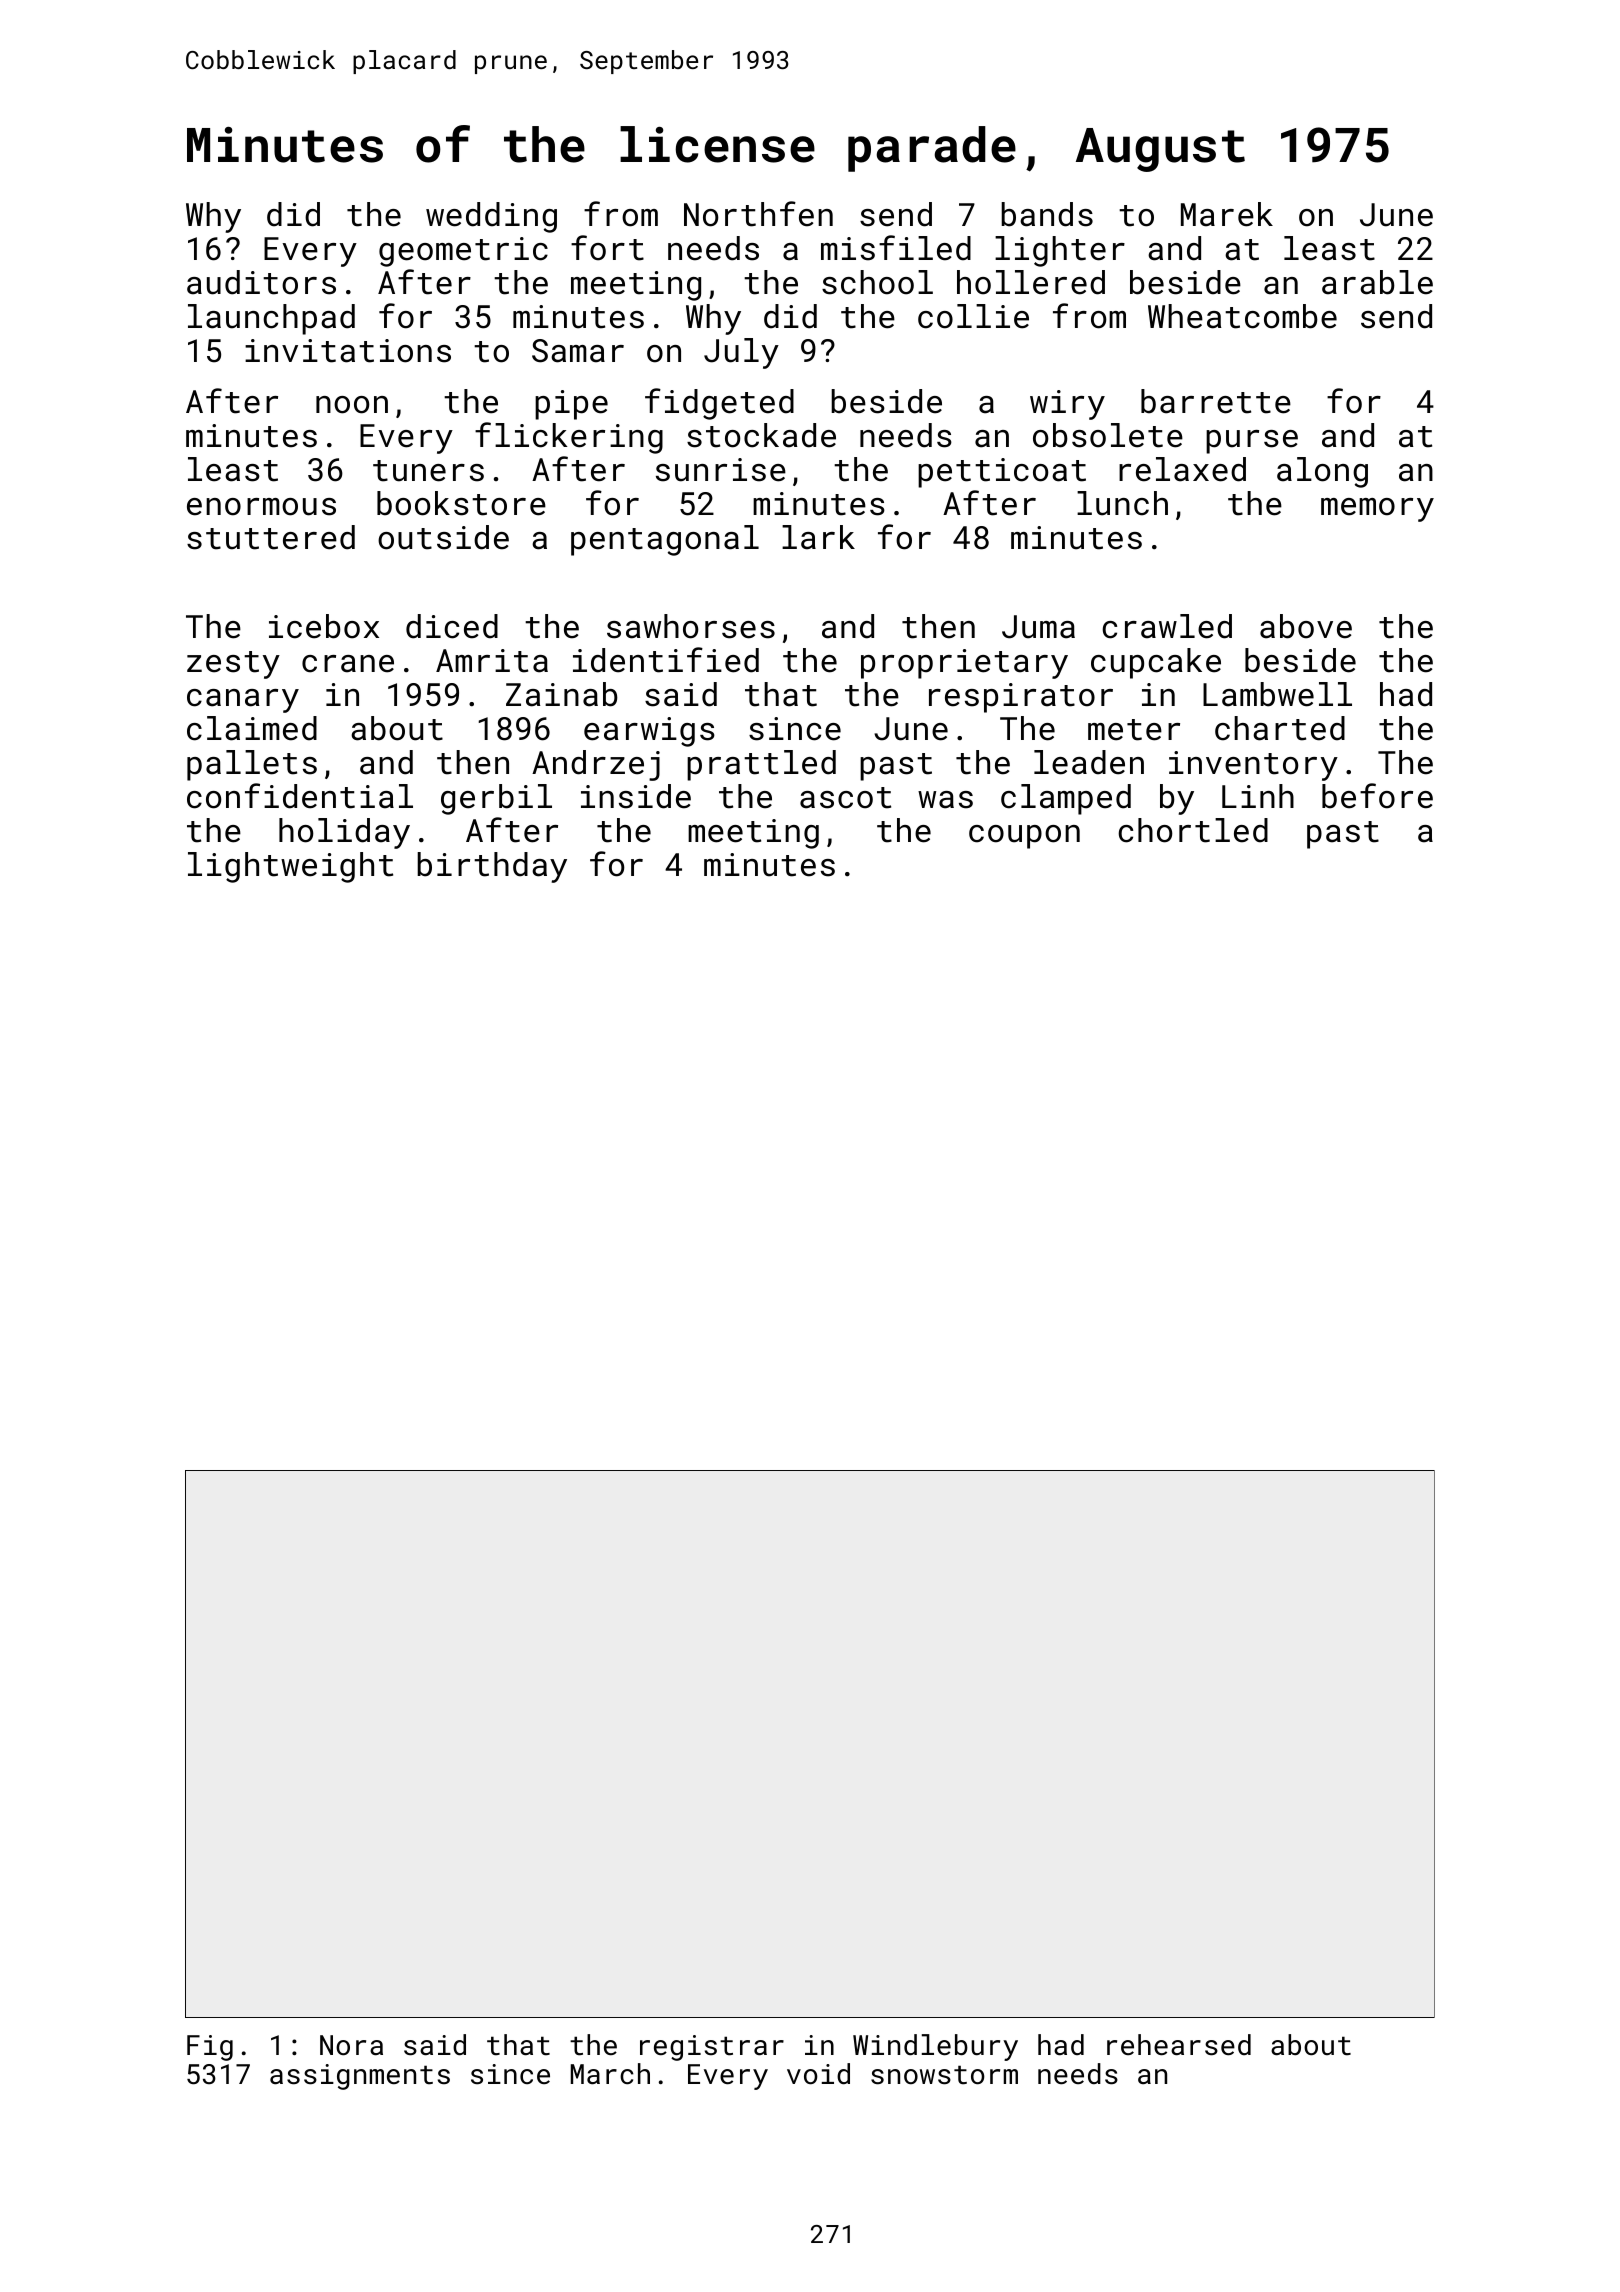 This screenshot has height=2292, width=1620. What do you see at coordinates (261, 507) in the screenshot?
I see `enormous` at bounding box center [261, 507].
